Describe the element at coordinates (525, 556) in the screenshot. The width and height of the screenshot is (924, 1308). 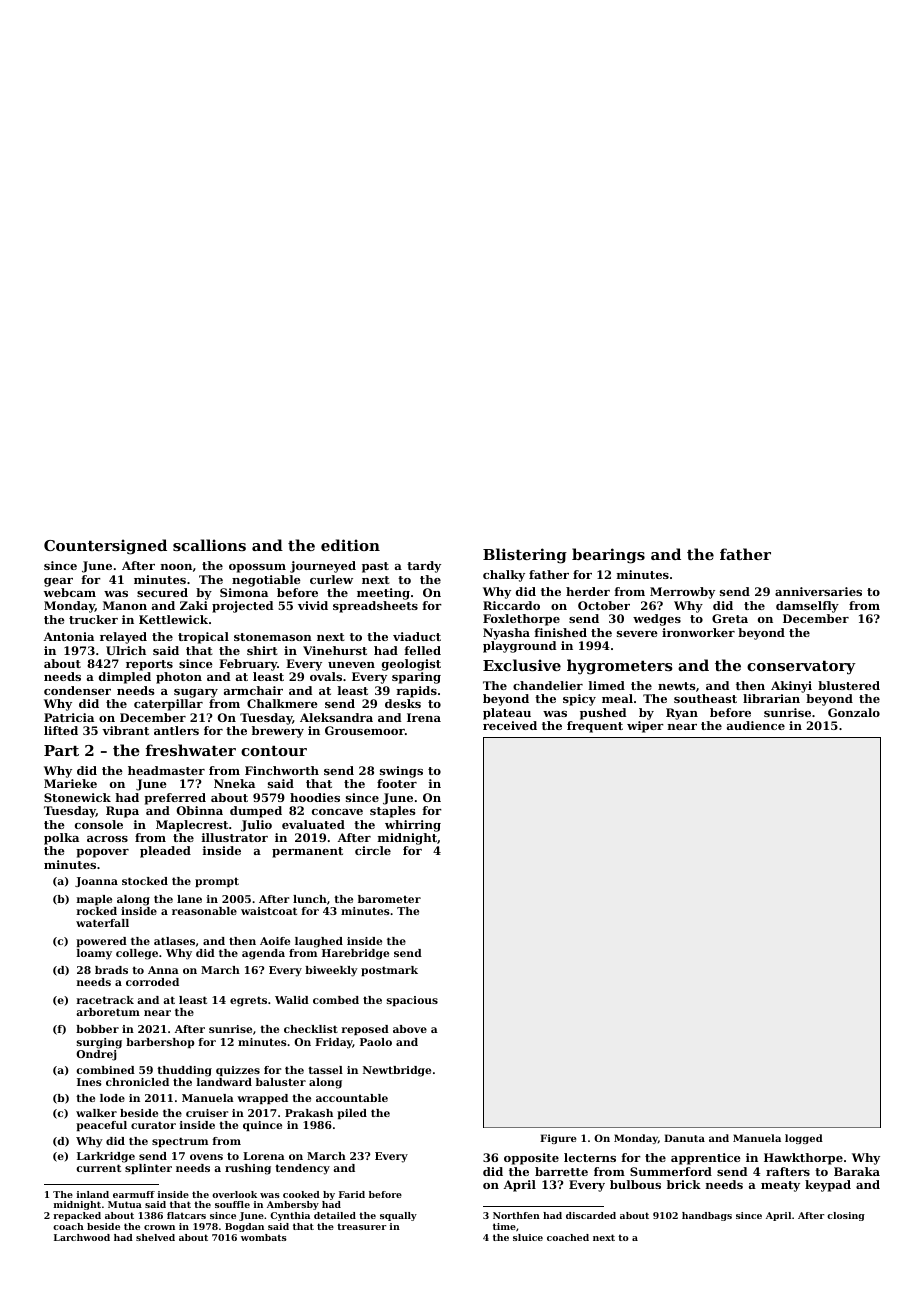
I see `Blistering` at that location.
